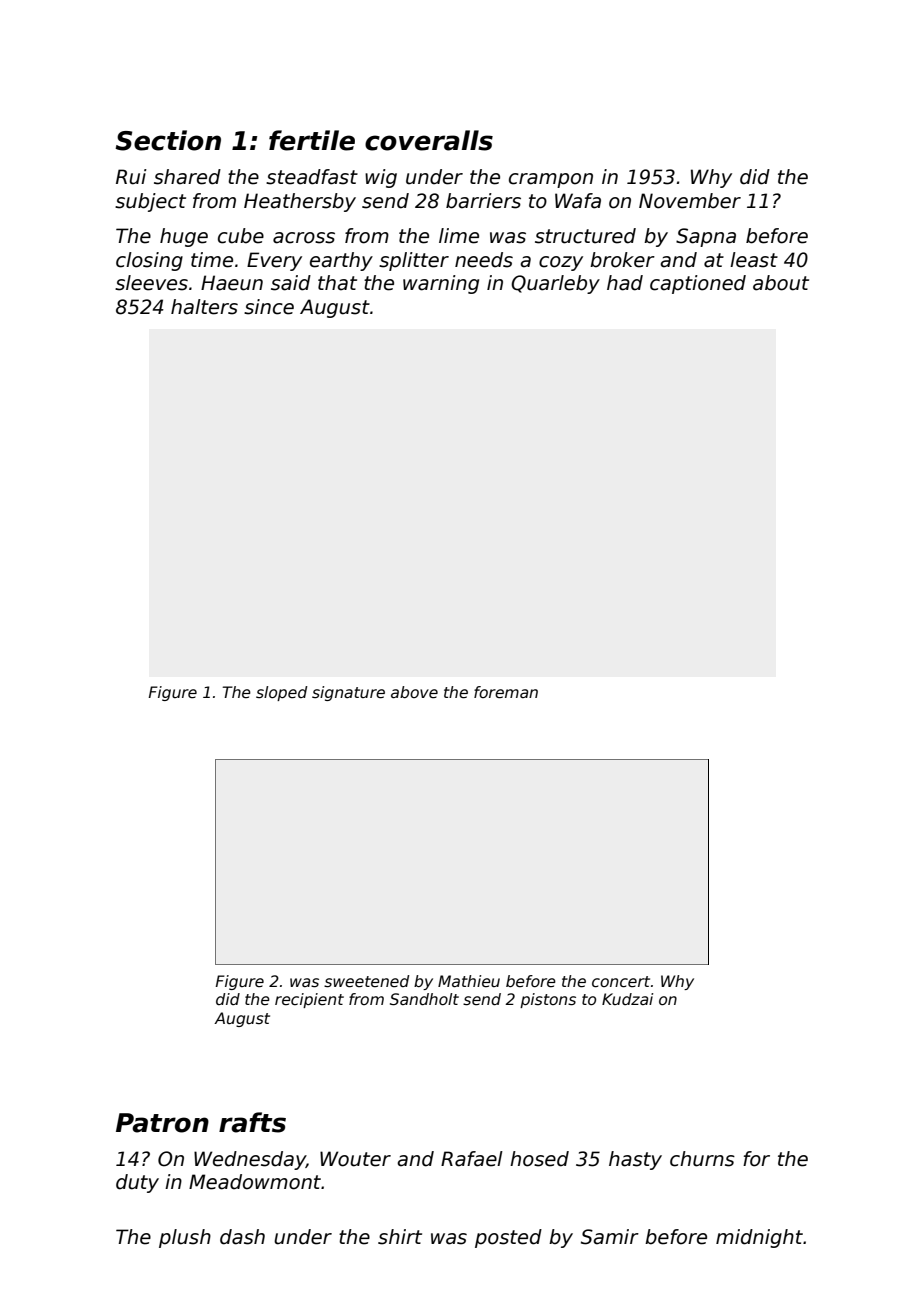 This image has width=924, height=1314. Describe the element at coordinates (469, 981) in the image. I see `Mathieu` at that location.
